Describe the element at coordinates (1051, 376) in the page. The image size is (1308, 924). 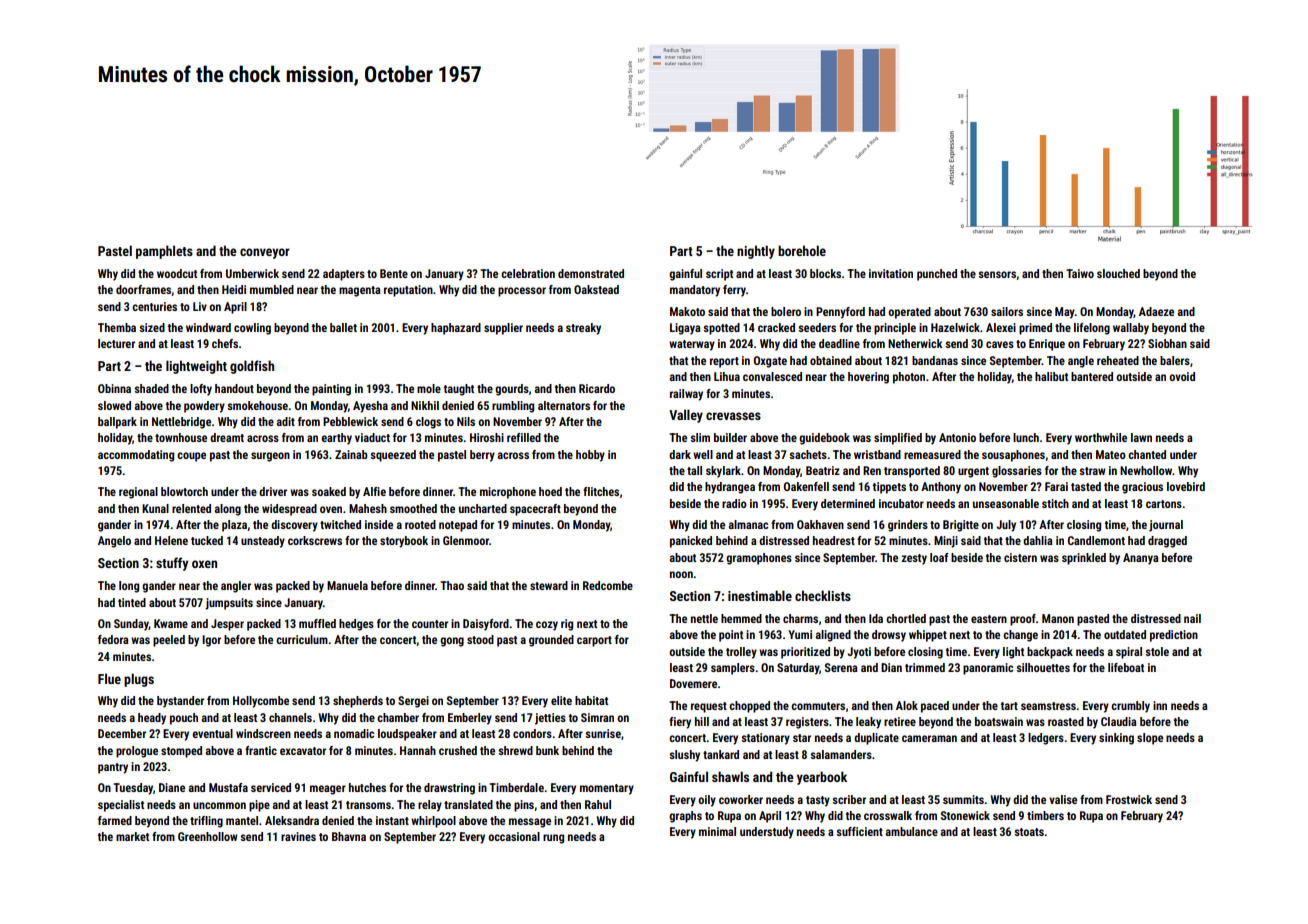
I see `halibut` at that location.
